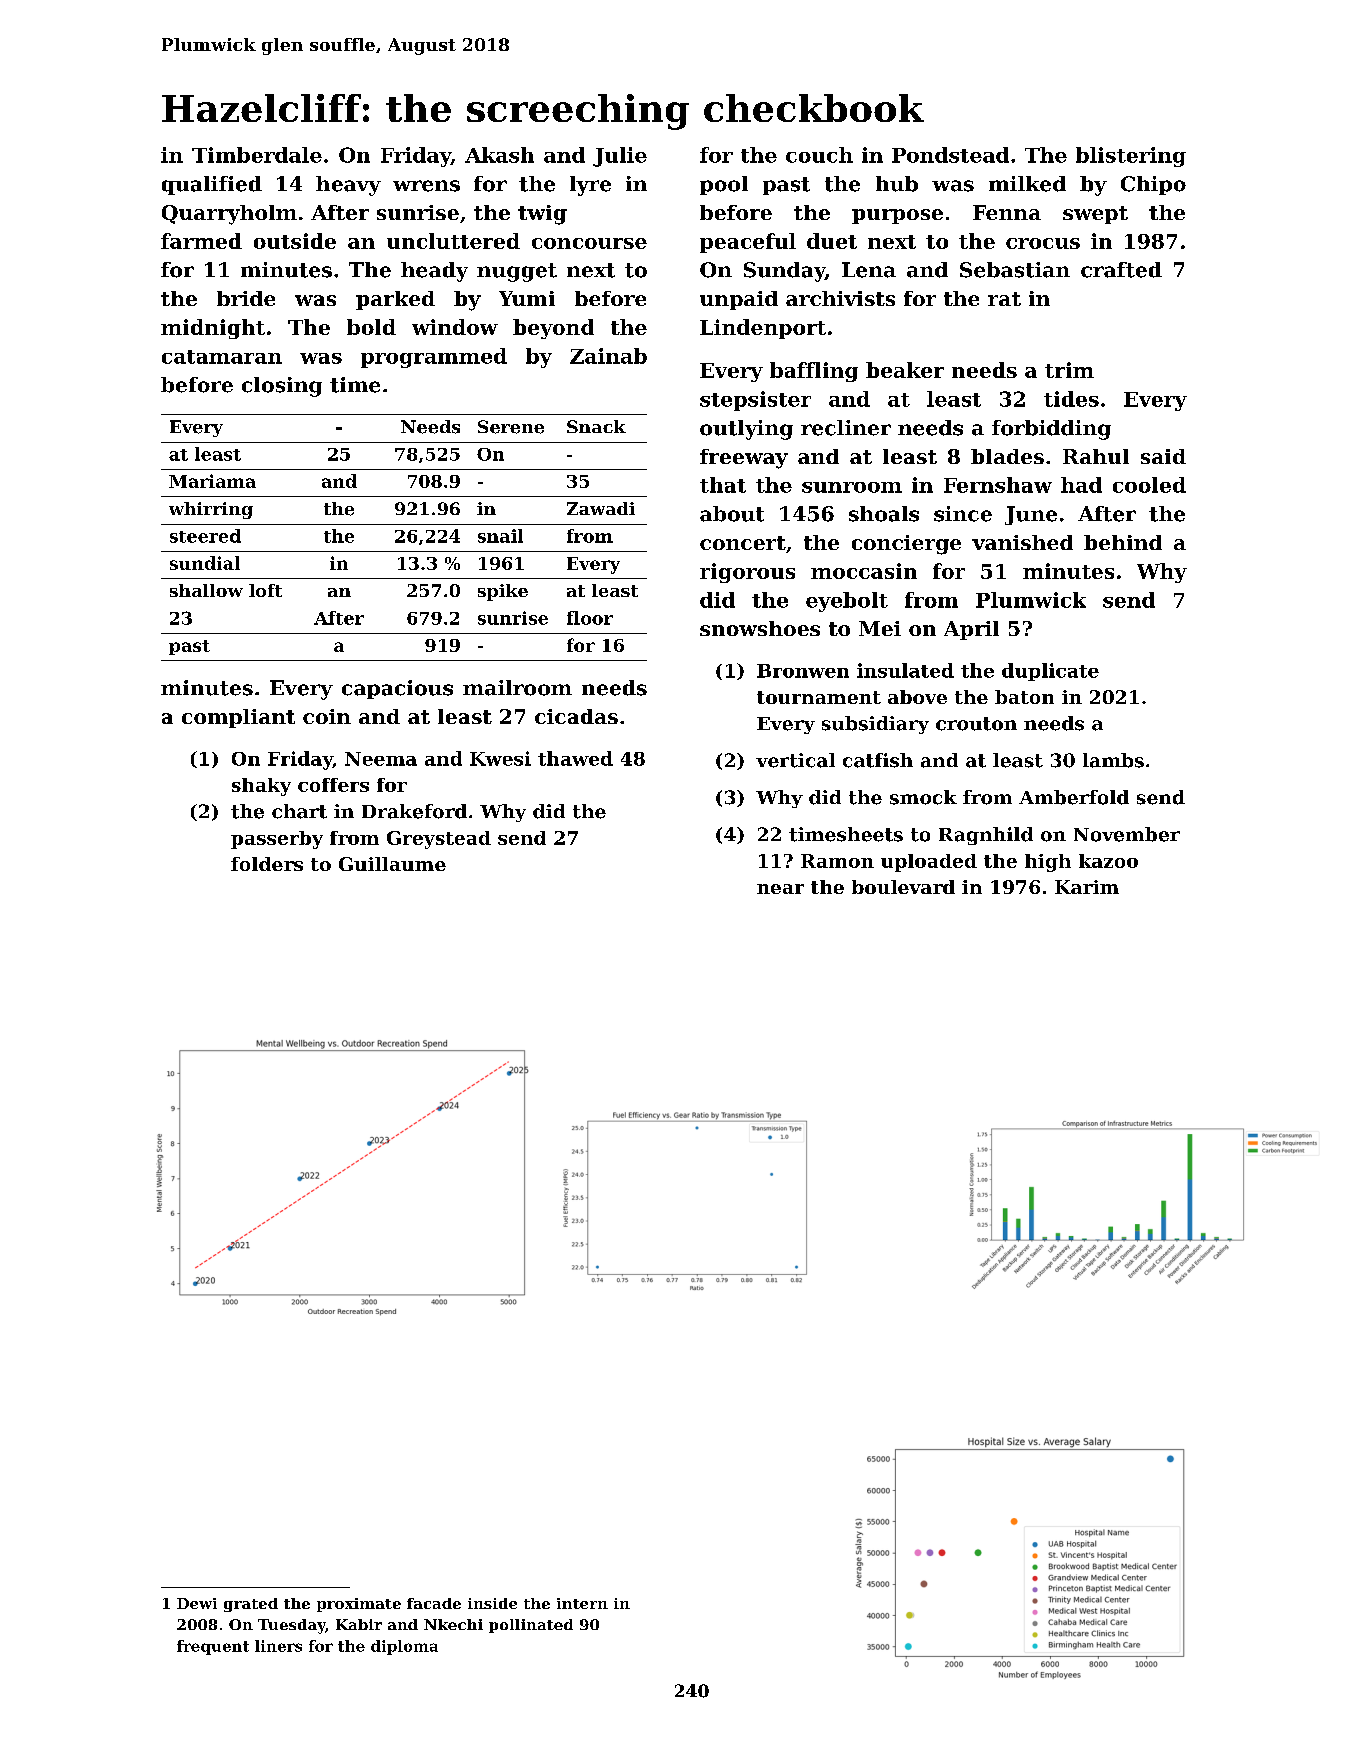  Describe the element at coordinates (267, 864) in the screenshot. I see `folders` at that location.
